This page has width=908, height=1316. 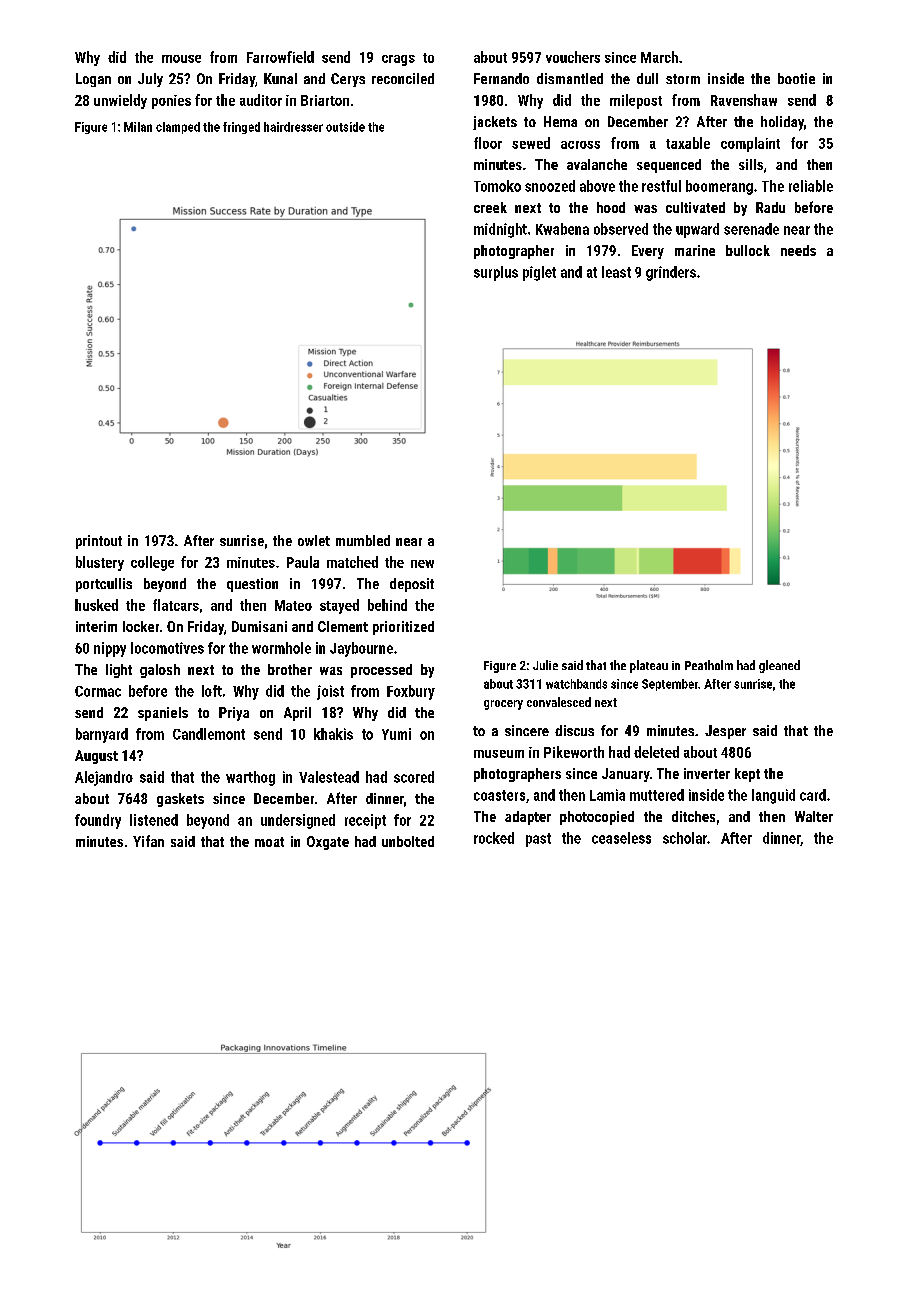 I want to click on least, so click(x=616, y=272).
